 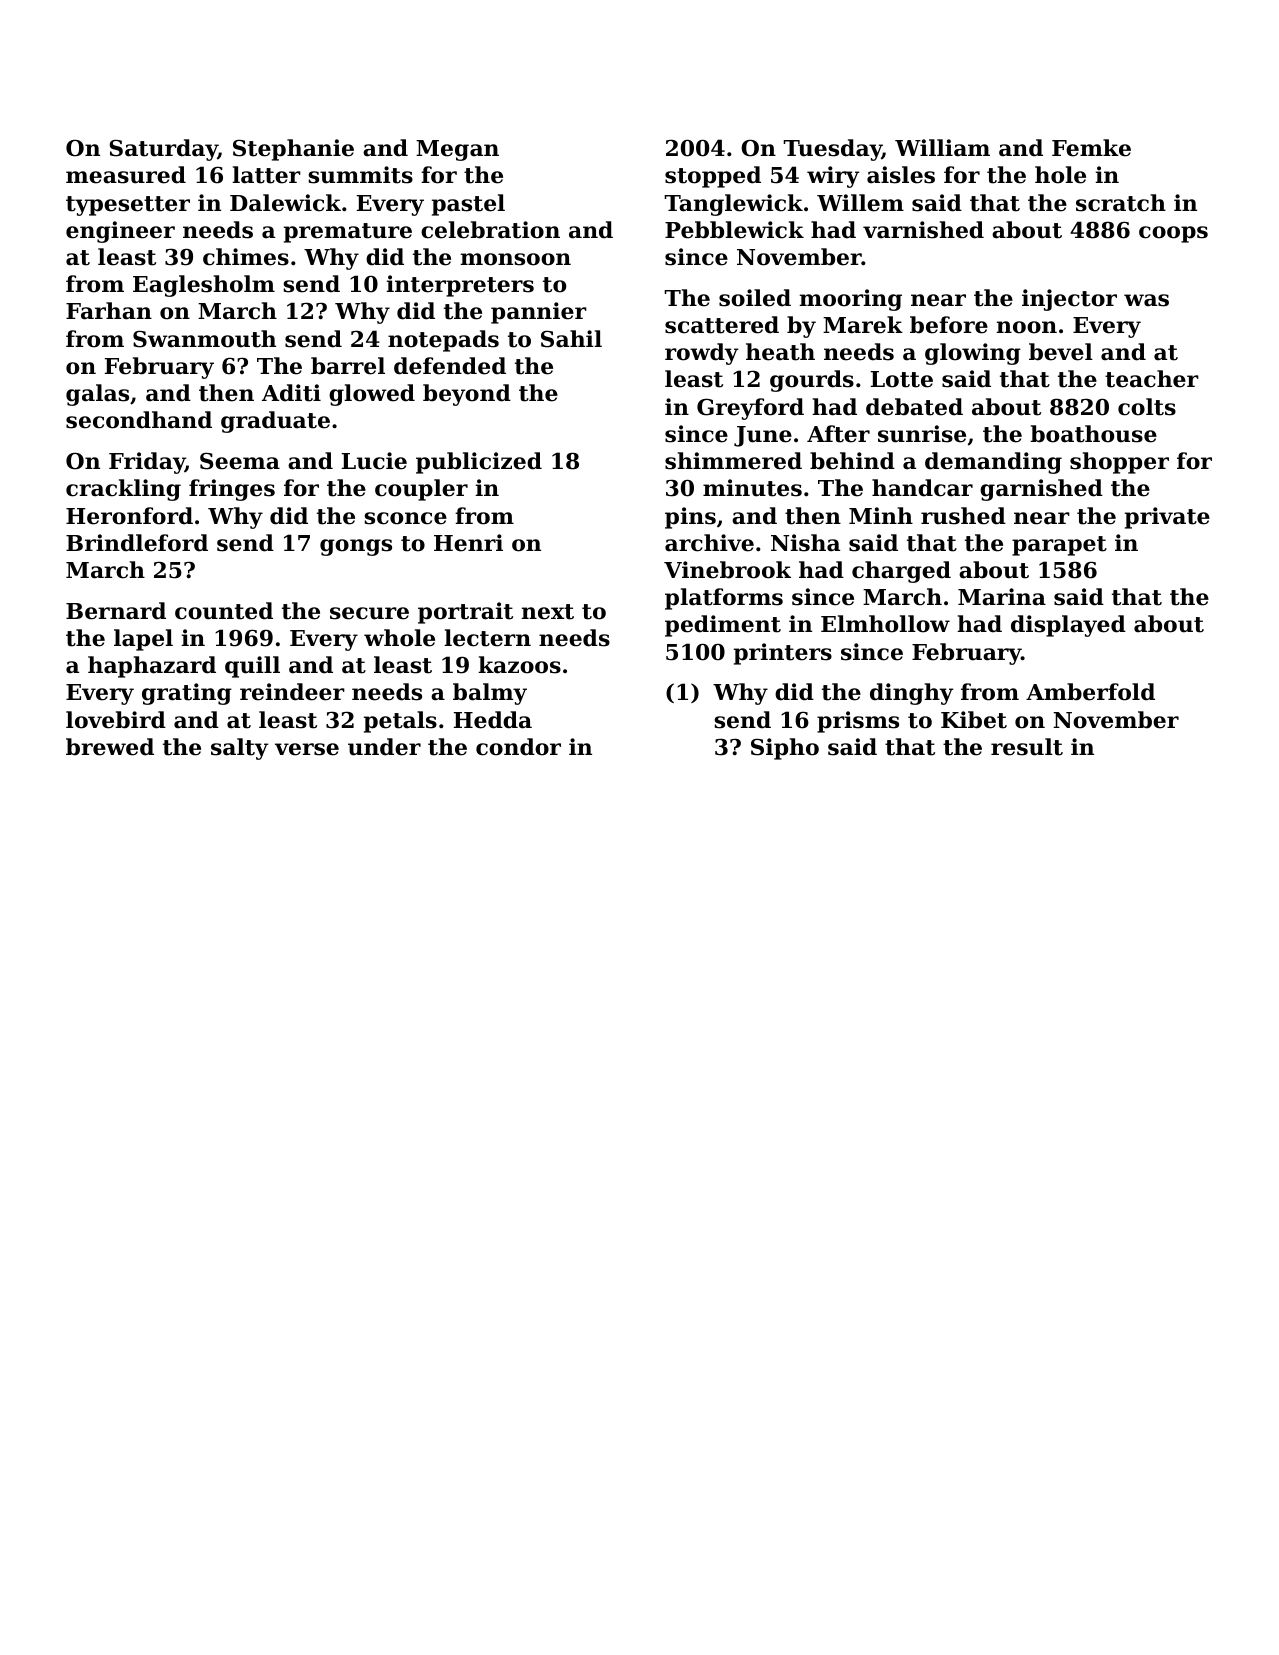 What do you see at coordinates (232, 490) in the screenshot?
I see `fringes` at bounding box center [232, 490].
